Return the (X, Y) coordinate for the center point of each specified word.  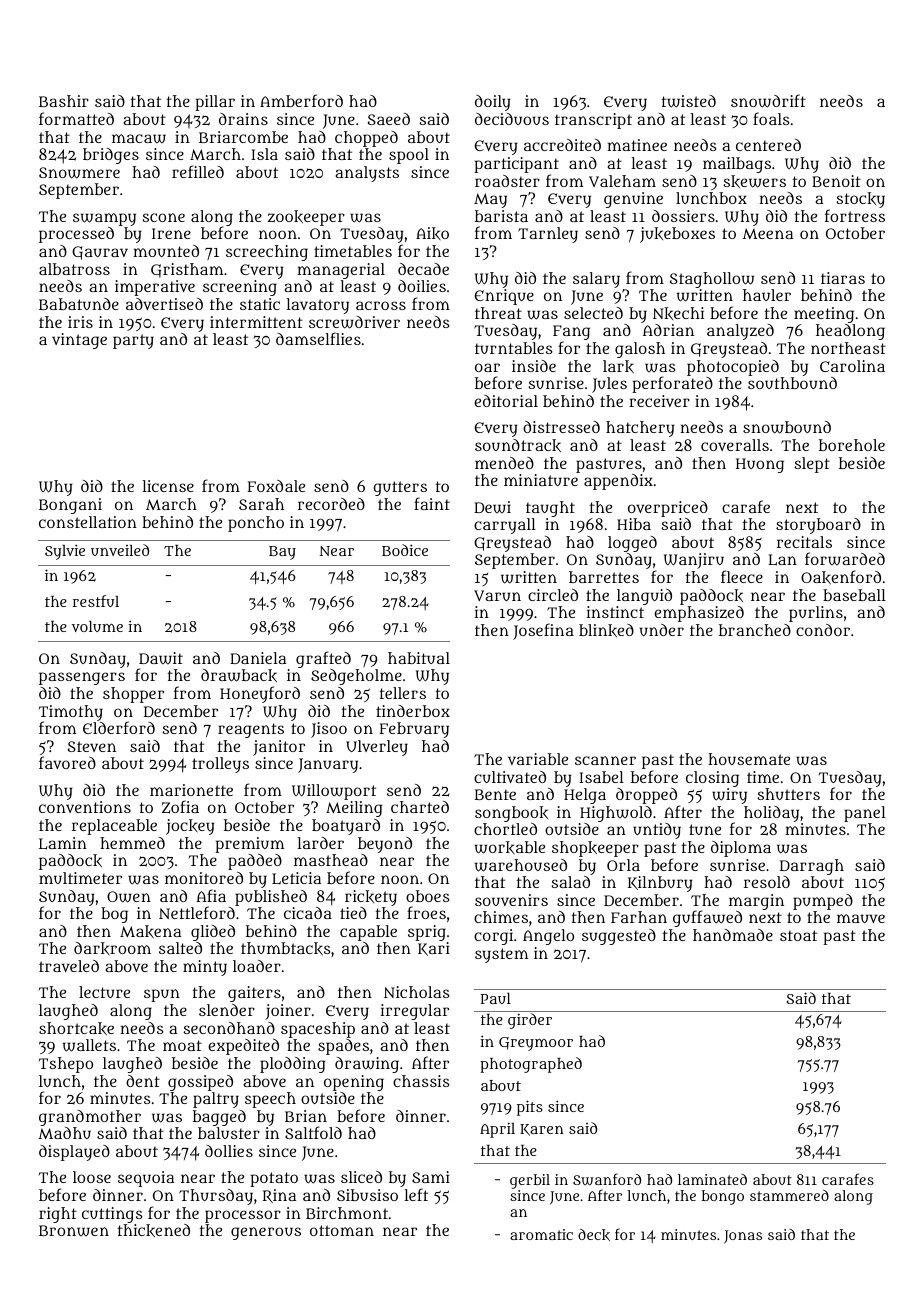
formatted (76, 118)
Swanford (607, 1179)
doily (493, 103)
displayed (74, 1153)
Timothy (71, 713)
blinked (606, 630)
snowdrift (768, 101)
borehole (852, 445)
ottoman (342, 1230)
